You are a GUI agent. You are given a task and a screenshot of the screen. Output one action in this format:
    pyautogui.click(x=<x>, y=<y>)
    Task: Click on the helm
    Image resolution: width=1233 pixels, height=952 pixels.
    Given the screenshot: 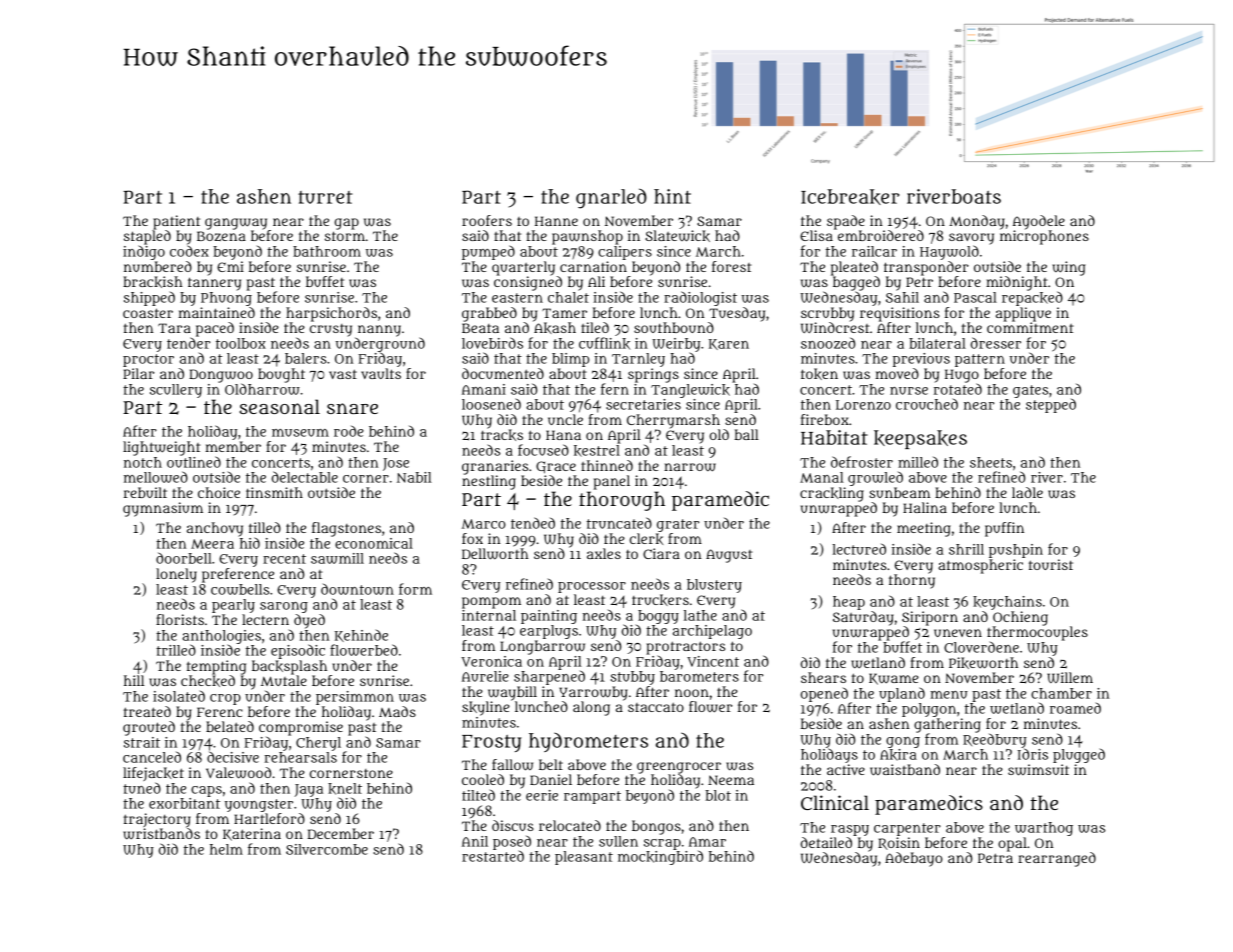 What is the action you would take?
    pyautogui.click(x=226, y=849)
